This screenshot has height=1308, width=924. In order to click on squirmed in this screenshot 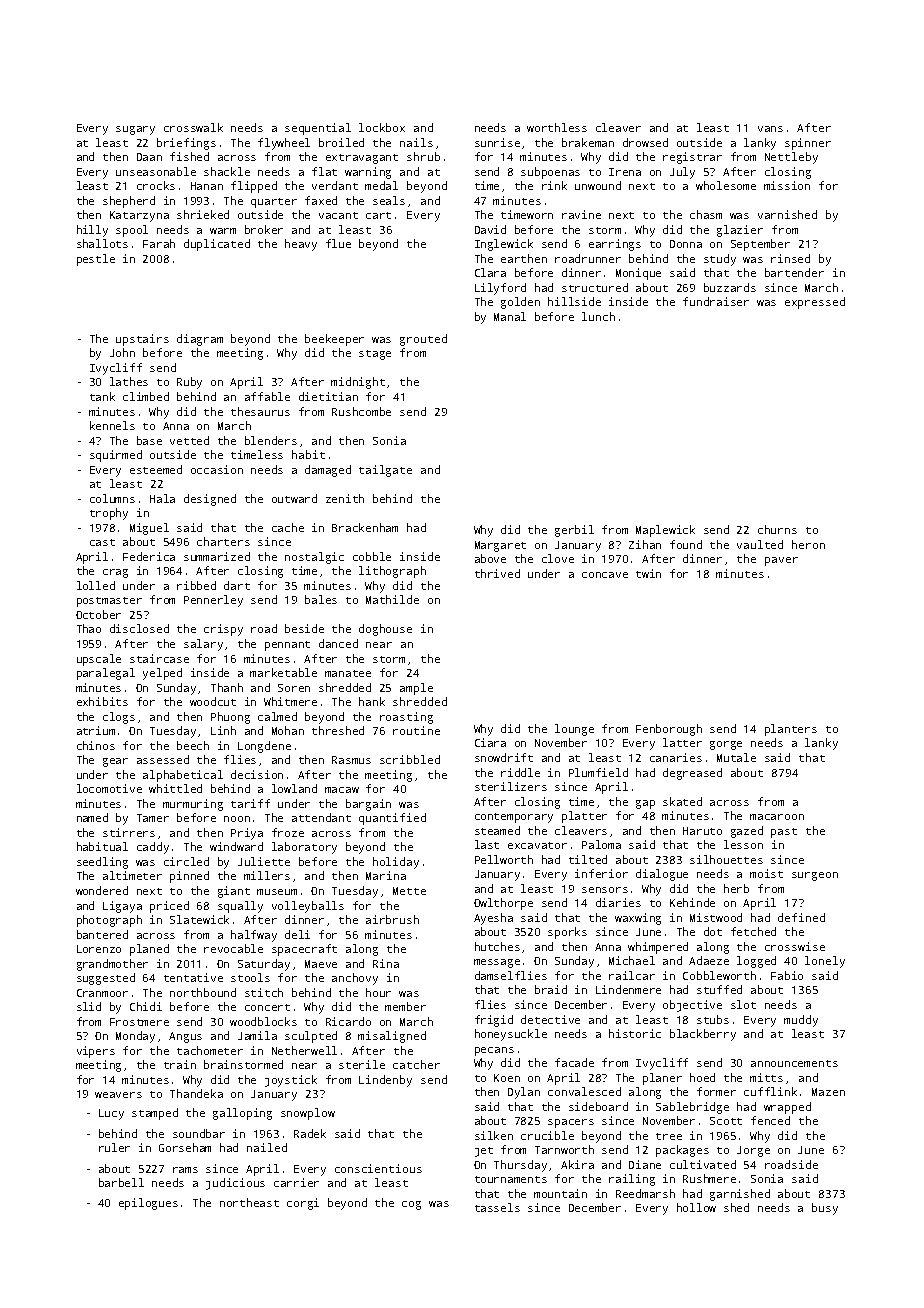, I will do `click(116, 456)`.
